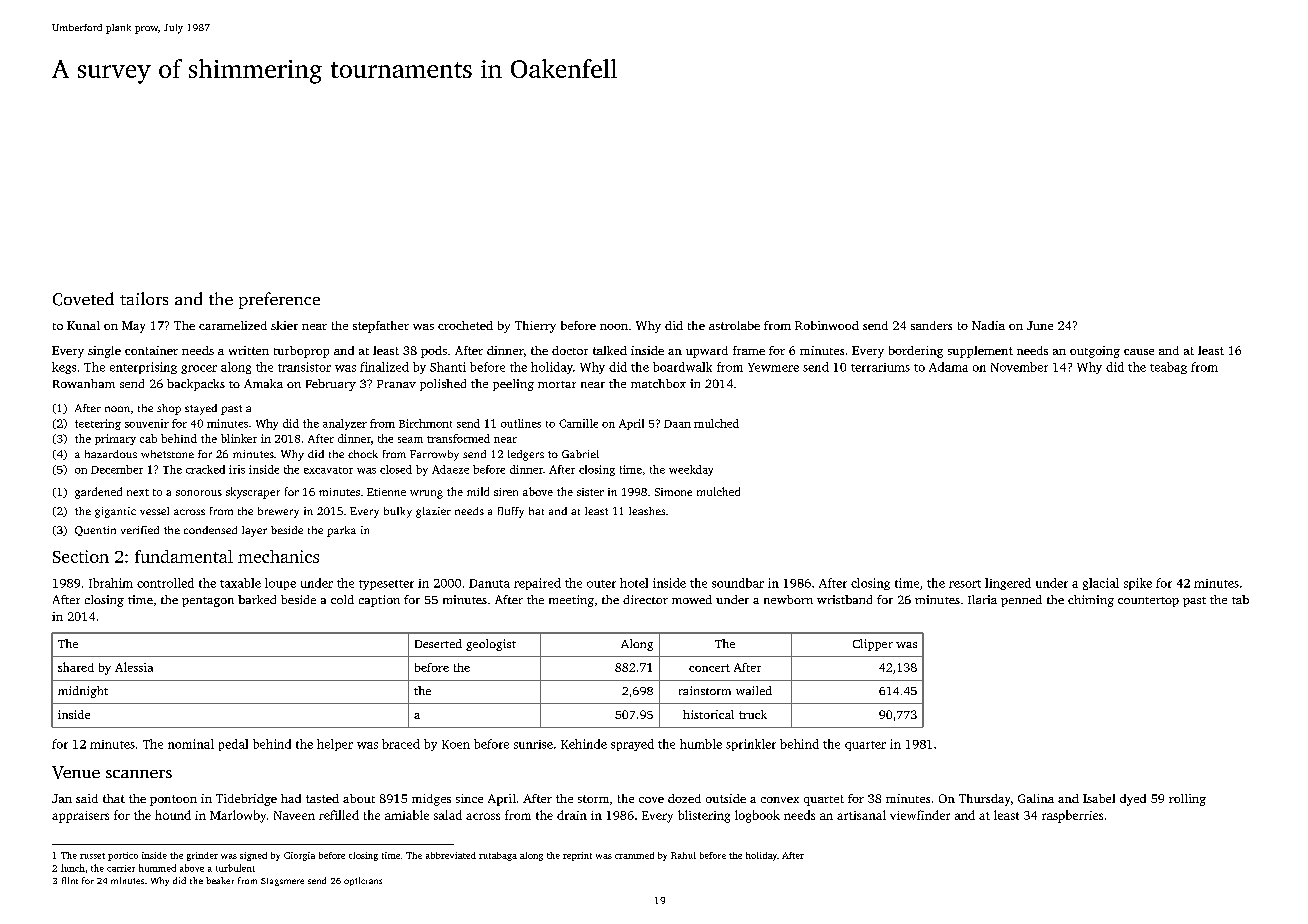 The image size is (1308, 924). Describe the element at coordinates (220, 880) in the page. I see `beaker` at that location.
